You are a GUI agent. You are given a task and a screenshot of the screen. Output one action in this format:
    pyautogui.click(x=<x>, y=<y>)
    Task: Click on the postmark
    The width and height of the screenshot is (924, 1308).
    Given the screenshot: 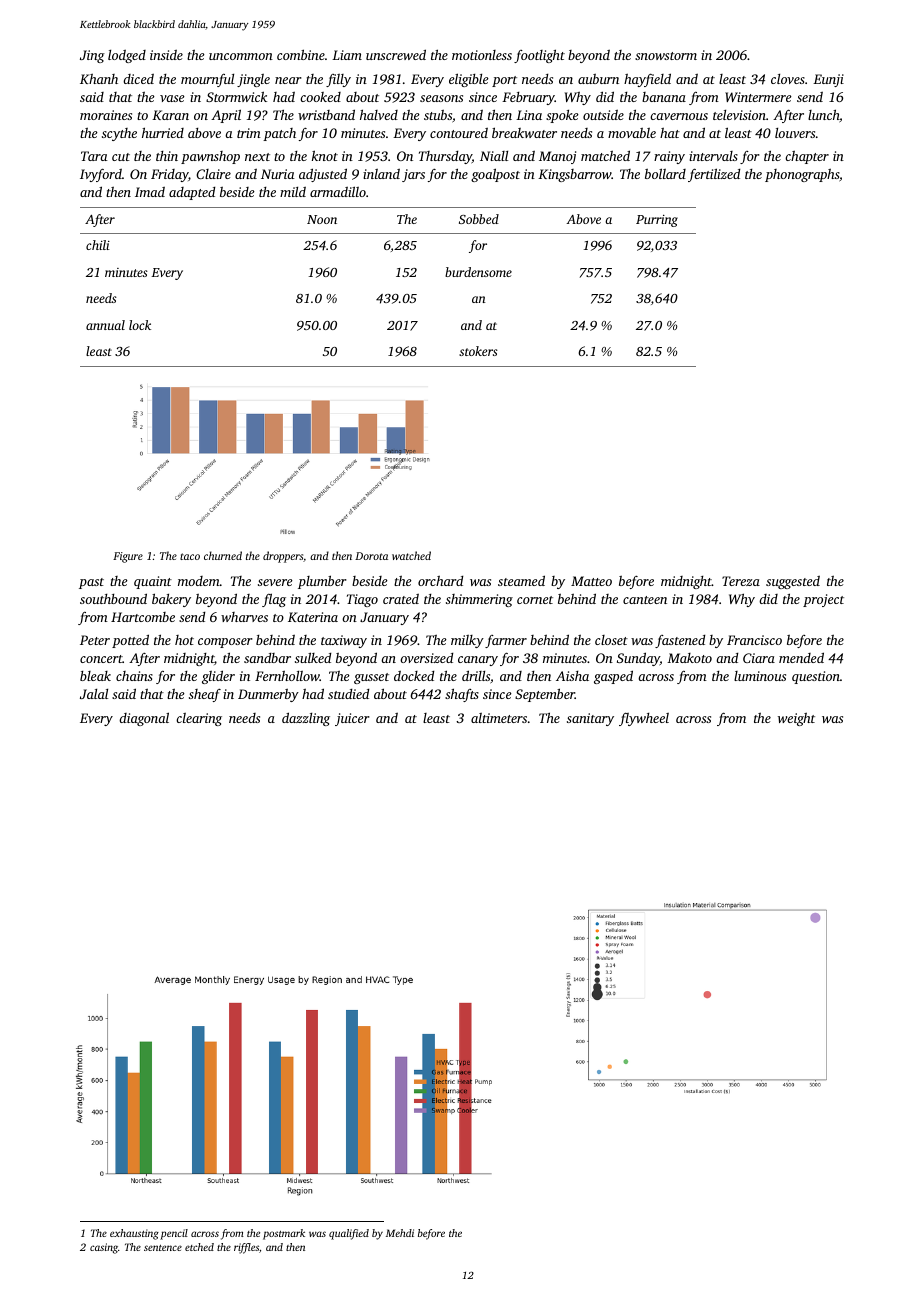 What is the action you would take?
    pyautogui.click(x=284, y=1234)
